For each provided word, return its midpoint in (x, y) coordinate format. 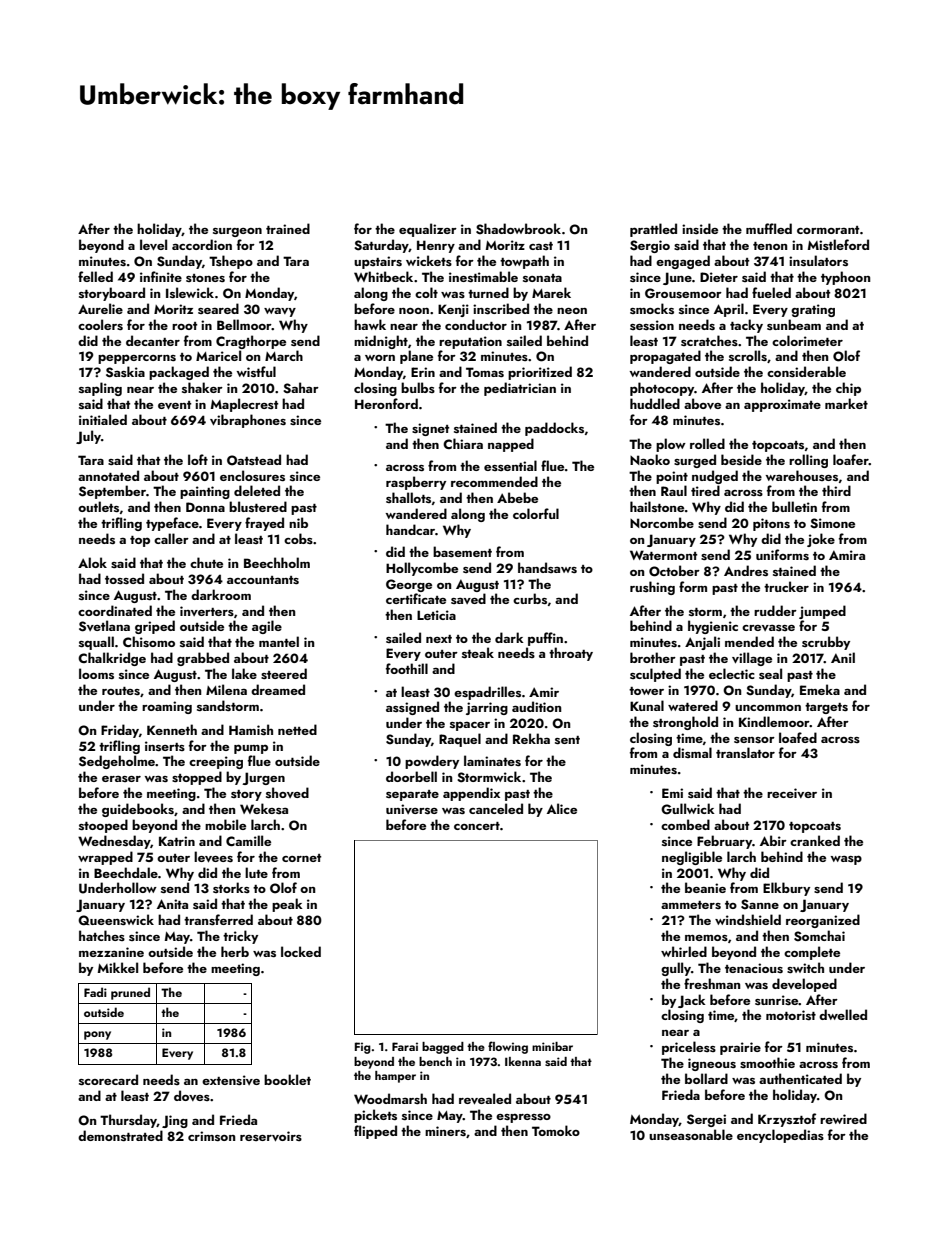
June (677, 278)
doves (192, 1095)
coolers (100, 324)
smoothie (767, 1062)
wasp (846, 860)
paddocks (554, 429)
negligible (692, 858)
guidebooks (138, 810)
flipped (375, 1132)
